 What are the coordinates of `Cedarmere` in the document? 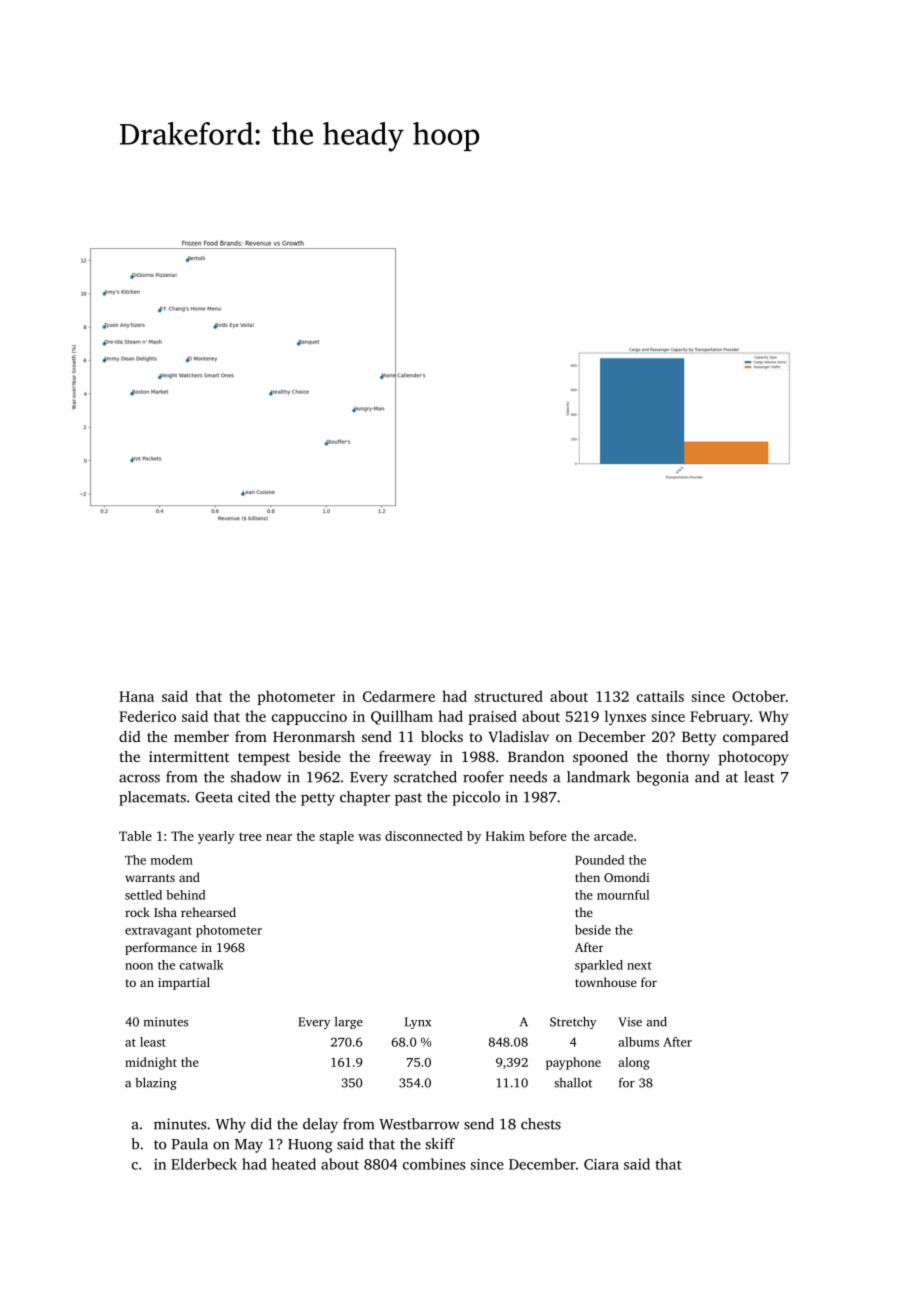 It's located at (399, 696).
